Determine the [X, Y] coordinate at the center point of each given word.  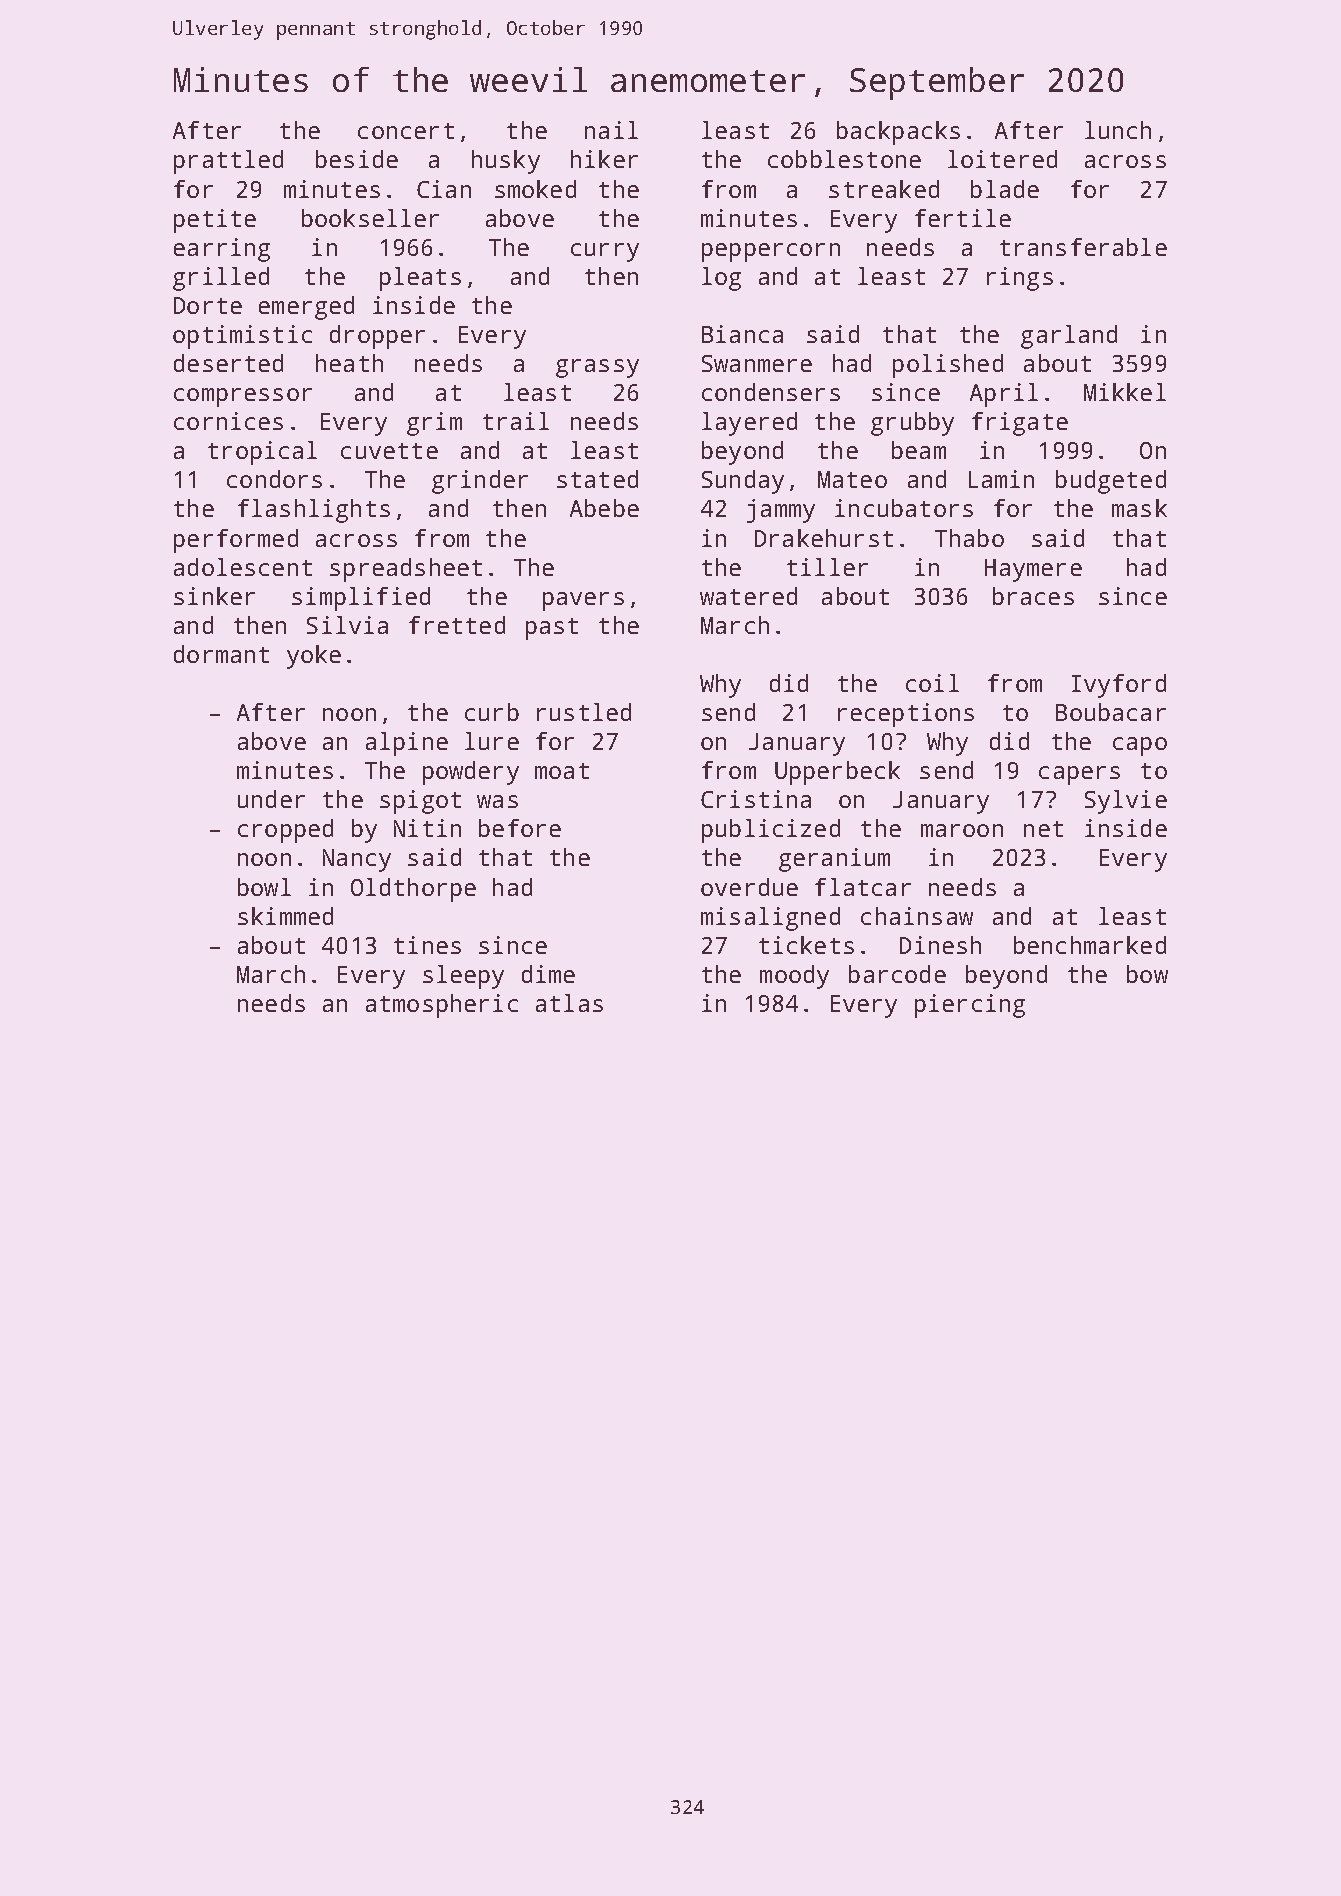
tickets [806, 945]
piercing [970, 1006]
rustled [584, 712]
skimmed [285, 916]
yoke [314, 657]
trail [516, 421]
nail [611, 130]
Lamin [1001, 479]
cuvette [389, 451]
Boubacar [1111, 712]
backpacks [898, 133]
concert [406, 131]
